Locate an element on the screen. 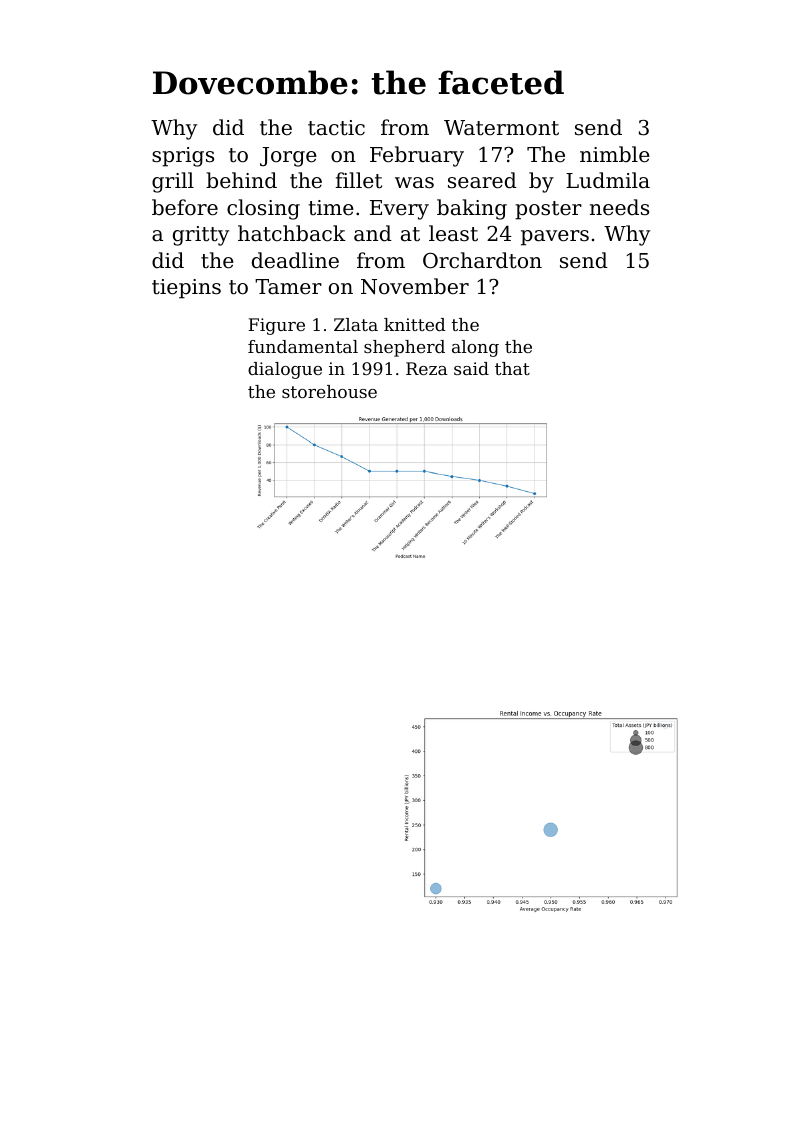 The image size is (802, 1138). sprigs is located at coordinates (183, 157).
